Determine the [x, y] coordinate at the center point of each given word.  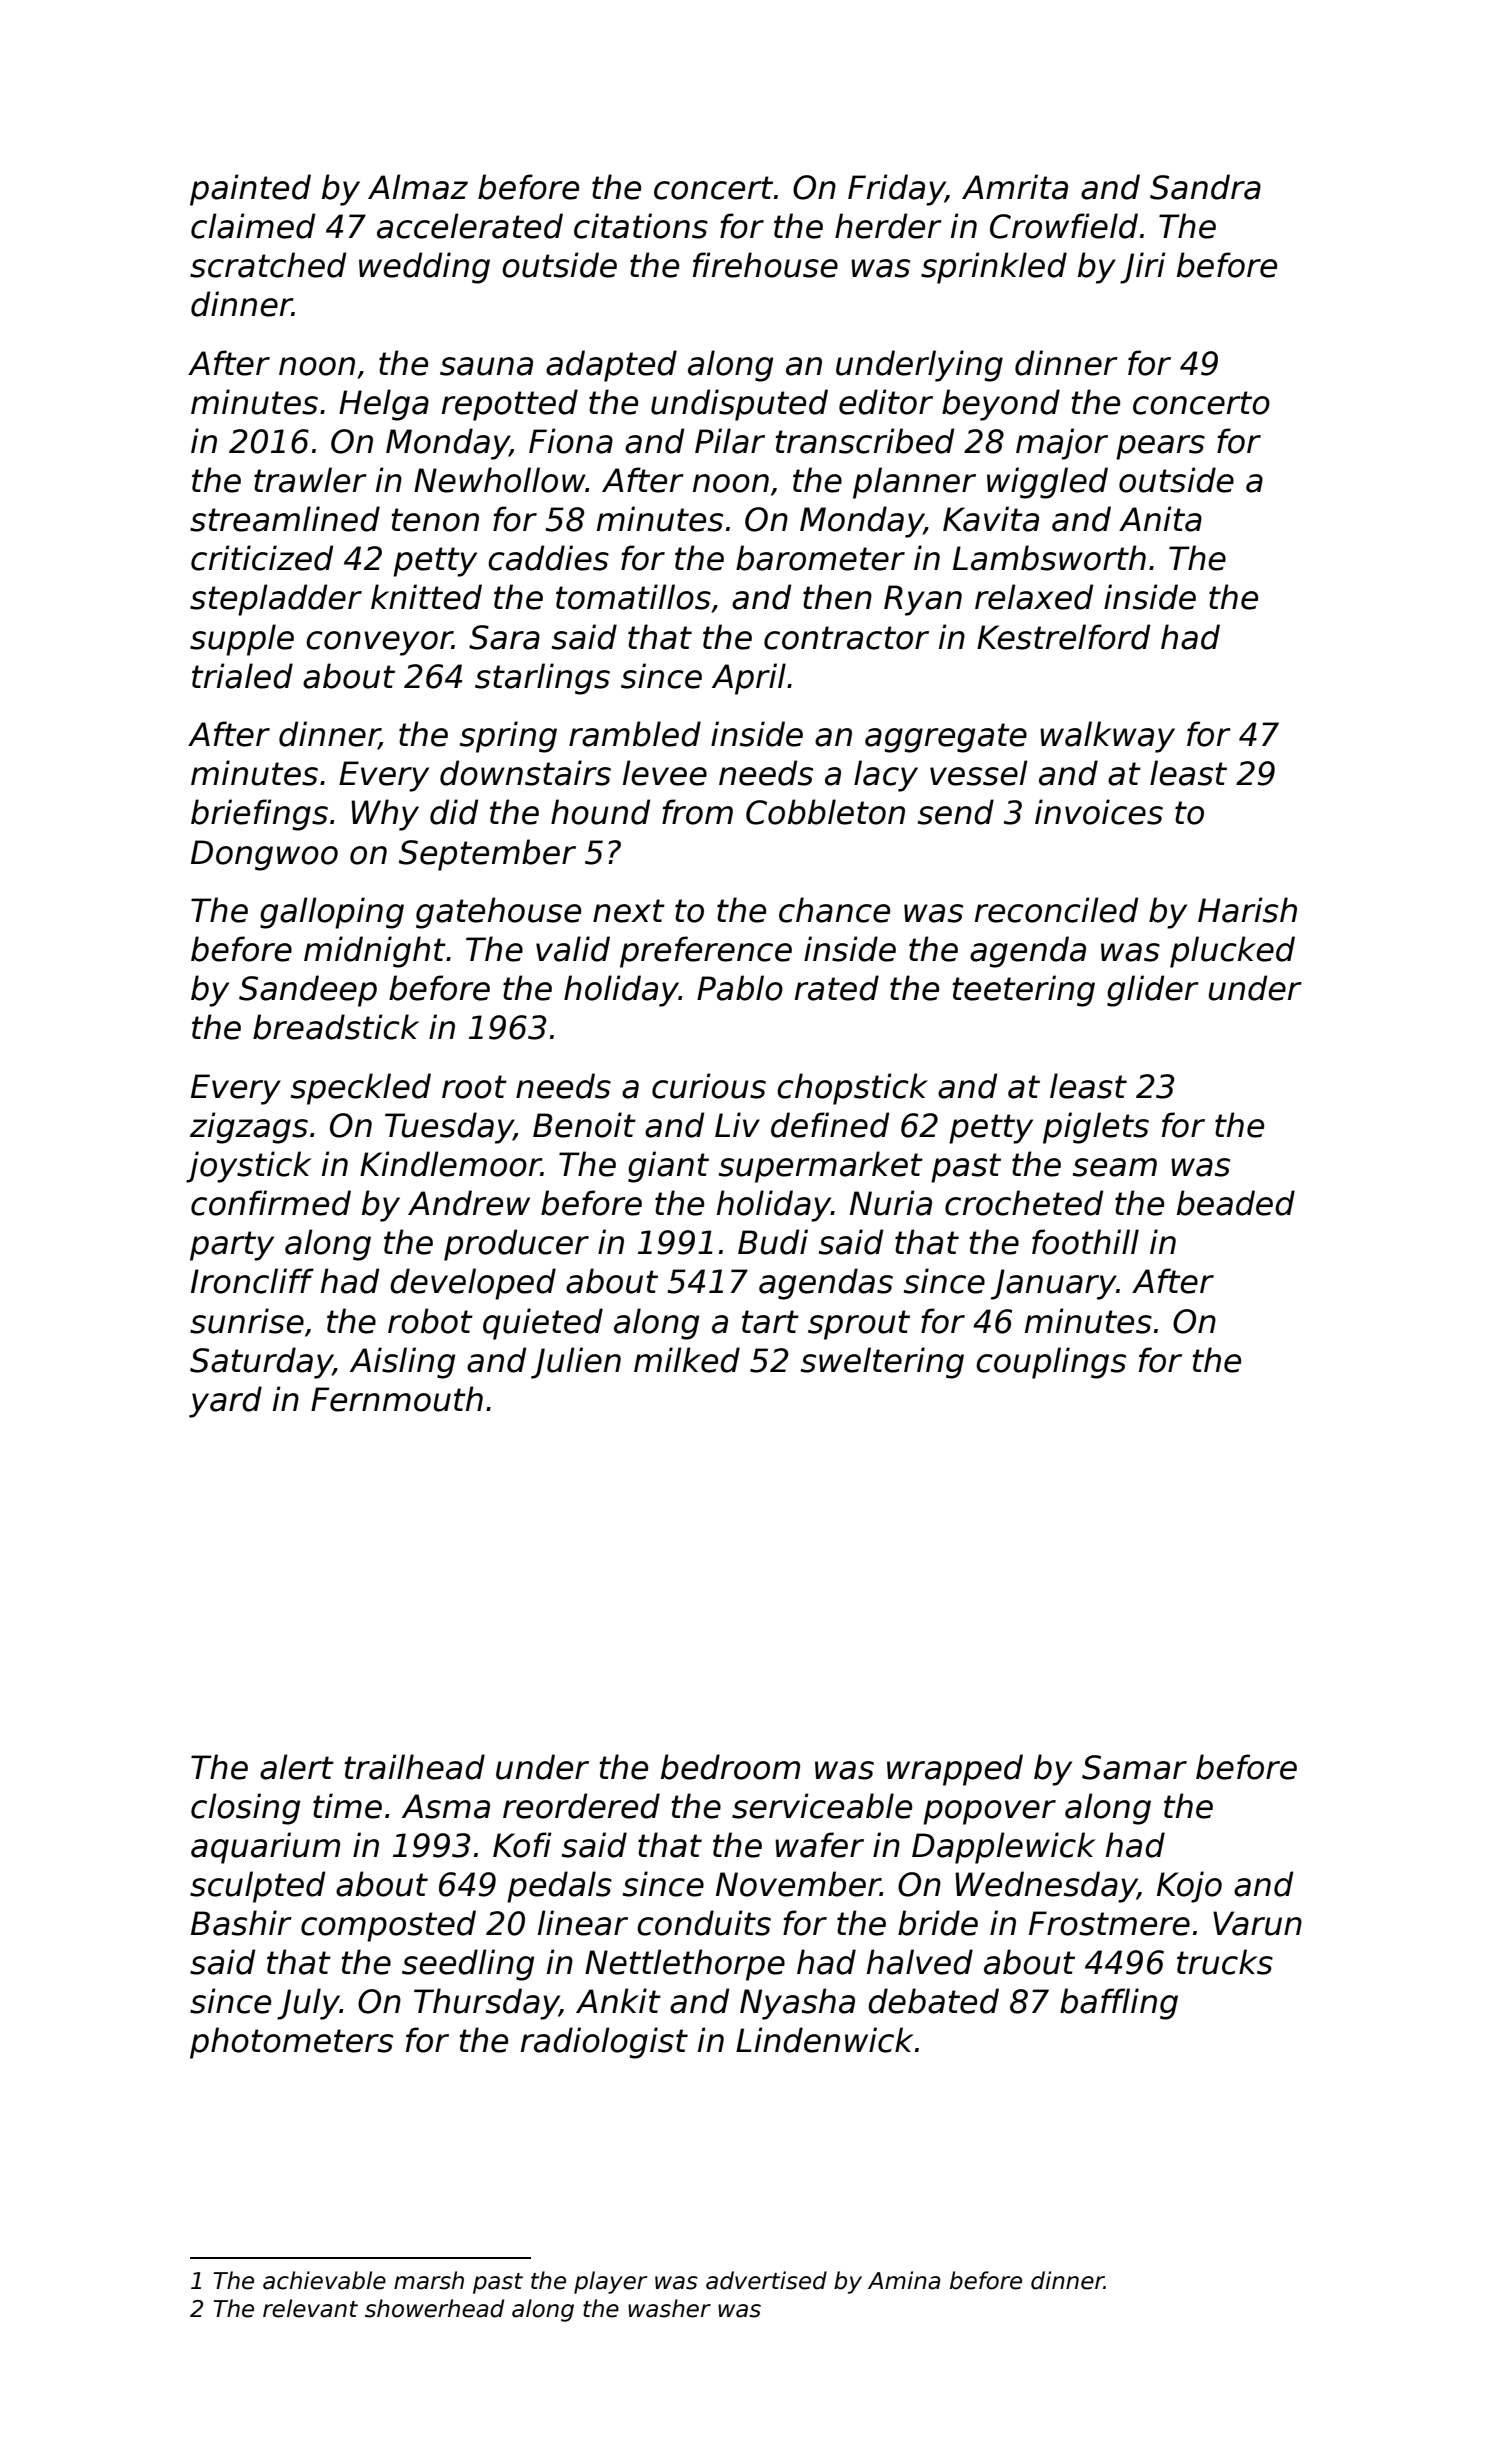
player [610, 2282]
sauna [486, 366]
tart [770, 1322]
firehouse [765, 265]
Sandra [1205, 187]
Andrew [469, 1203]
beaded [1236, 1203]
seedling [468, 1965]
